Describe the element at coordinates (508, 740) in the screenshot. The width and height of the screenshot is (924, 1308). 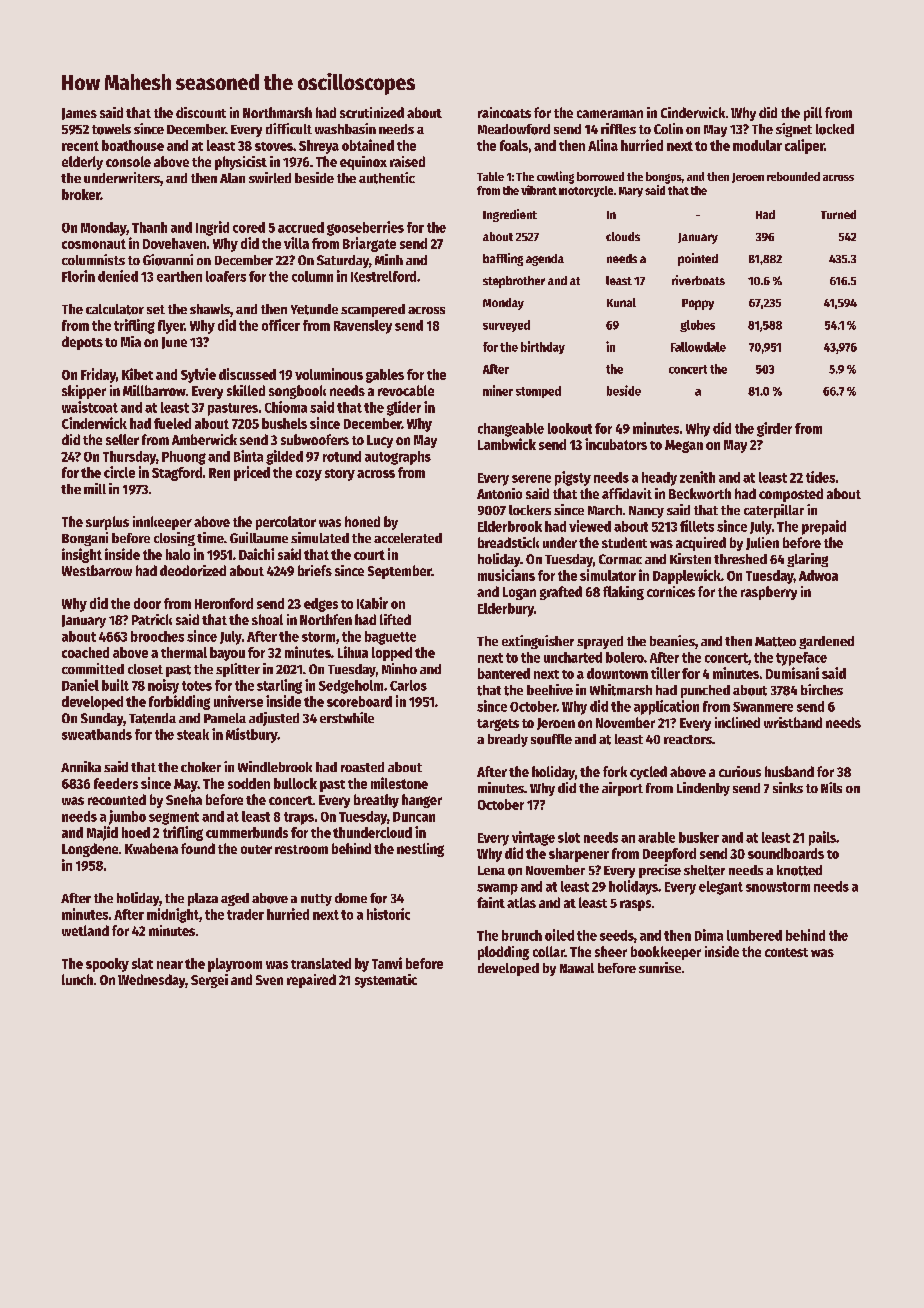
I see `bready` at that location.
